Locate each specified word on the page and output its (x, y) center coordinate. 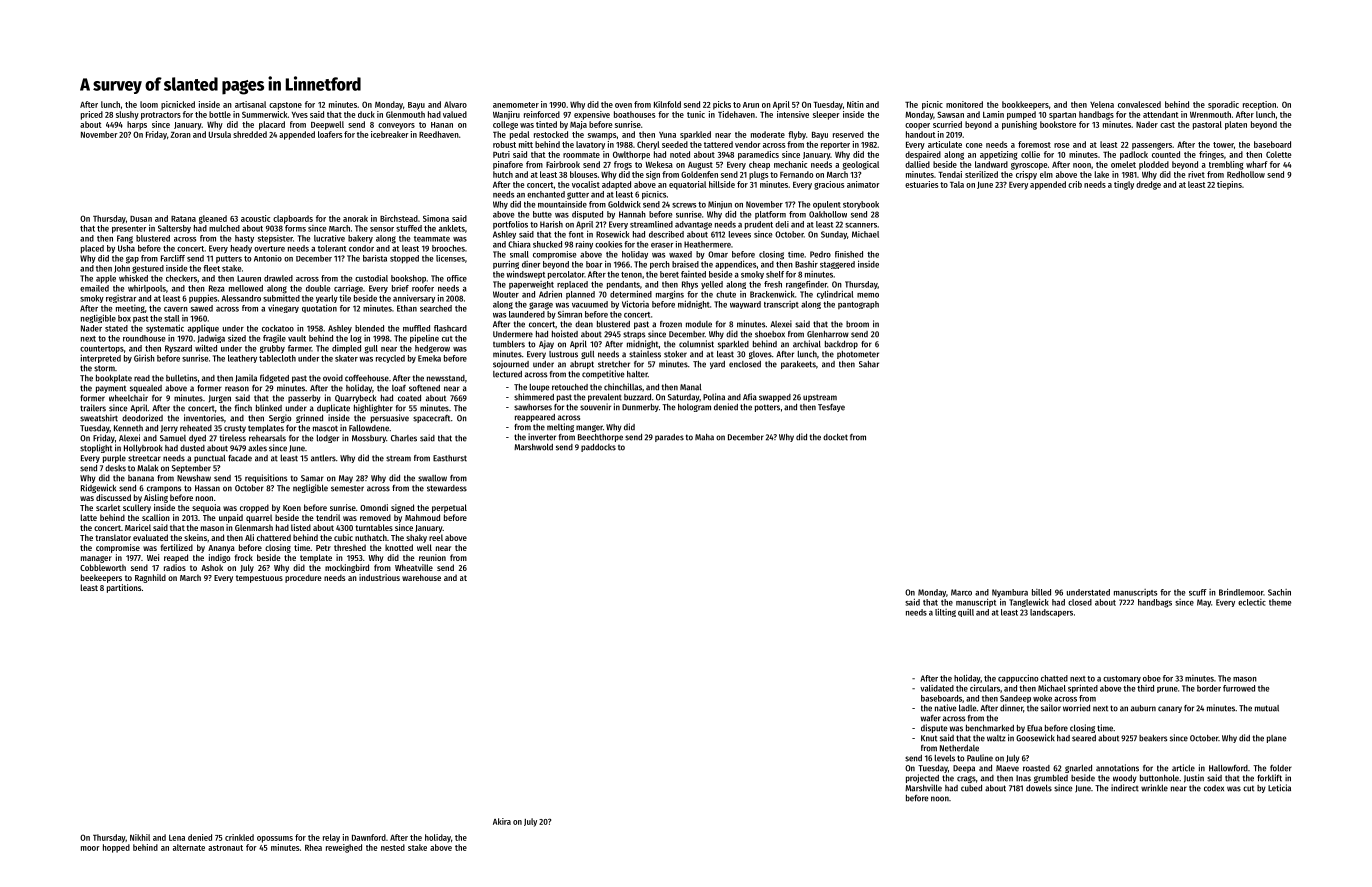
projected (922, 778)
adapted (616, 185)
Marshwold (533, 447)
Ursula (220, 134)
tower (1223, 145)
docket (835, 437)
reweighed (344, 848)
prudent (759, 225)
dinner (1011, 708)
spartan (1062, 116)
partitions (124, 588)
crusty (235, 429)
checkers (181, 278)
